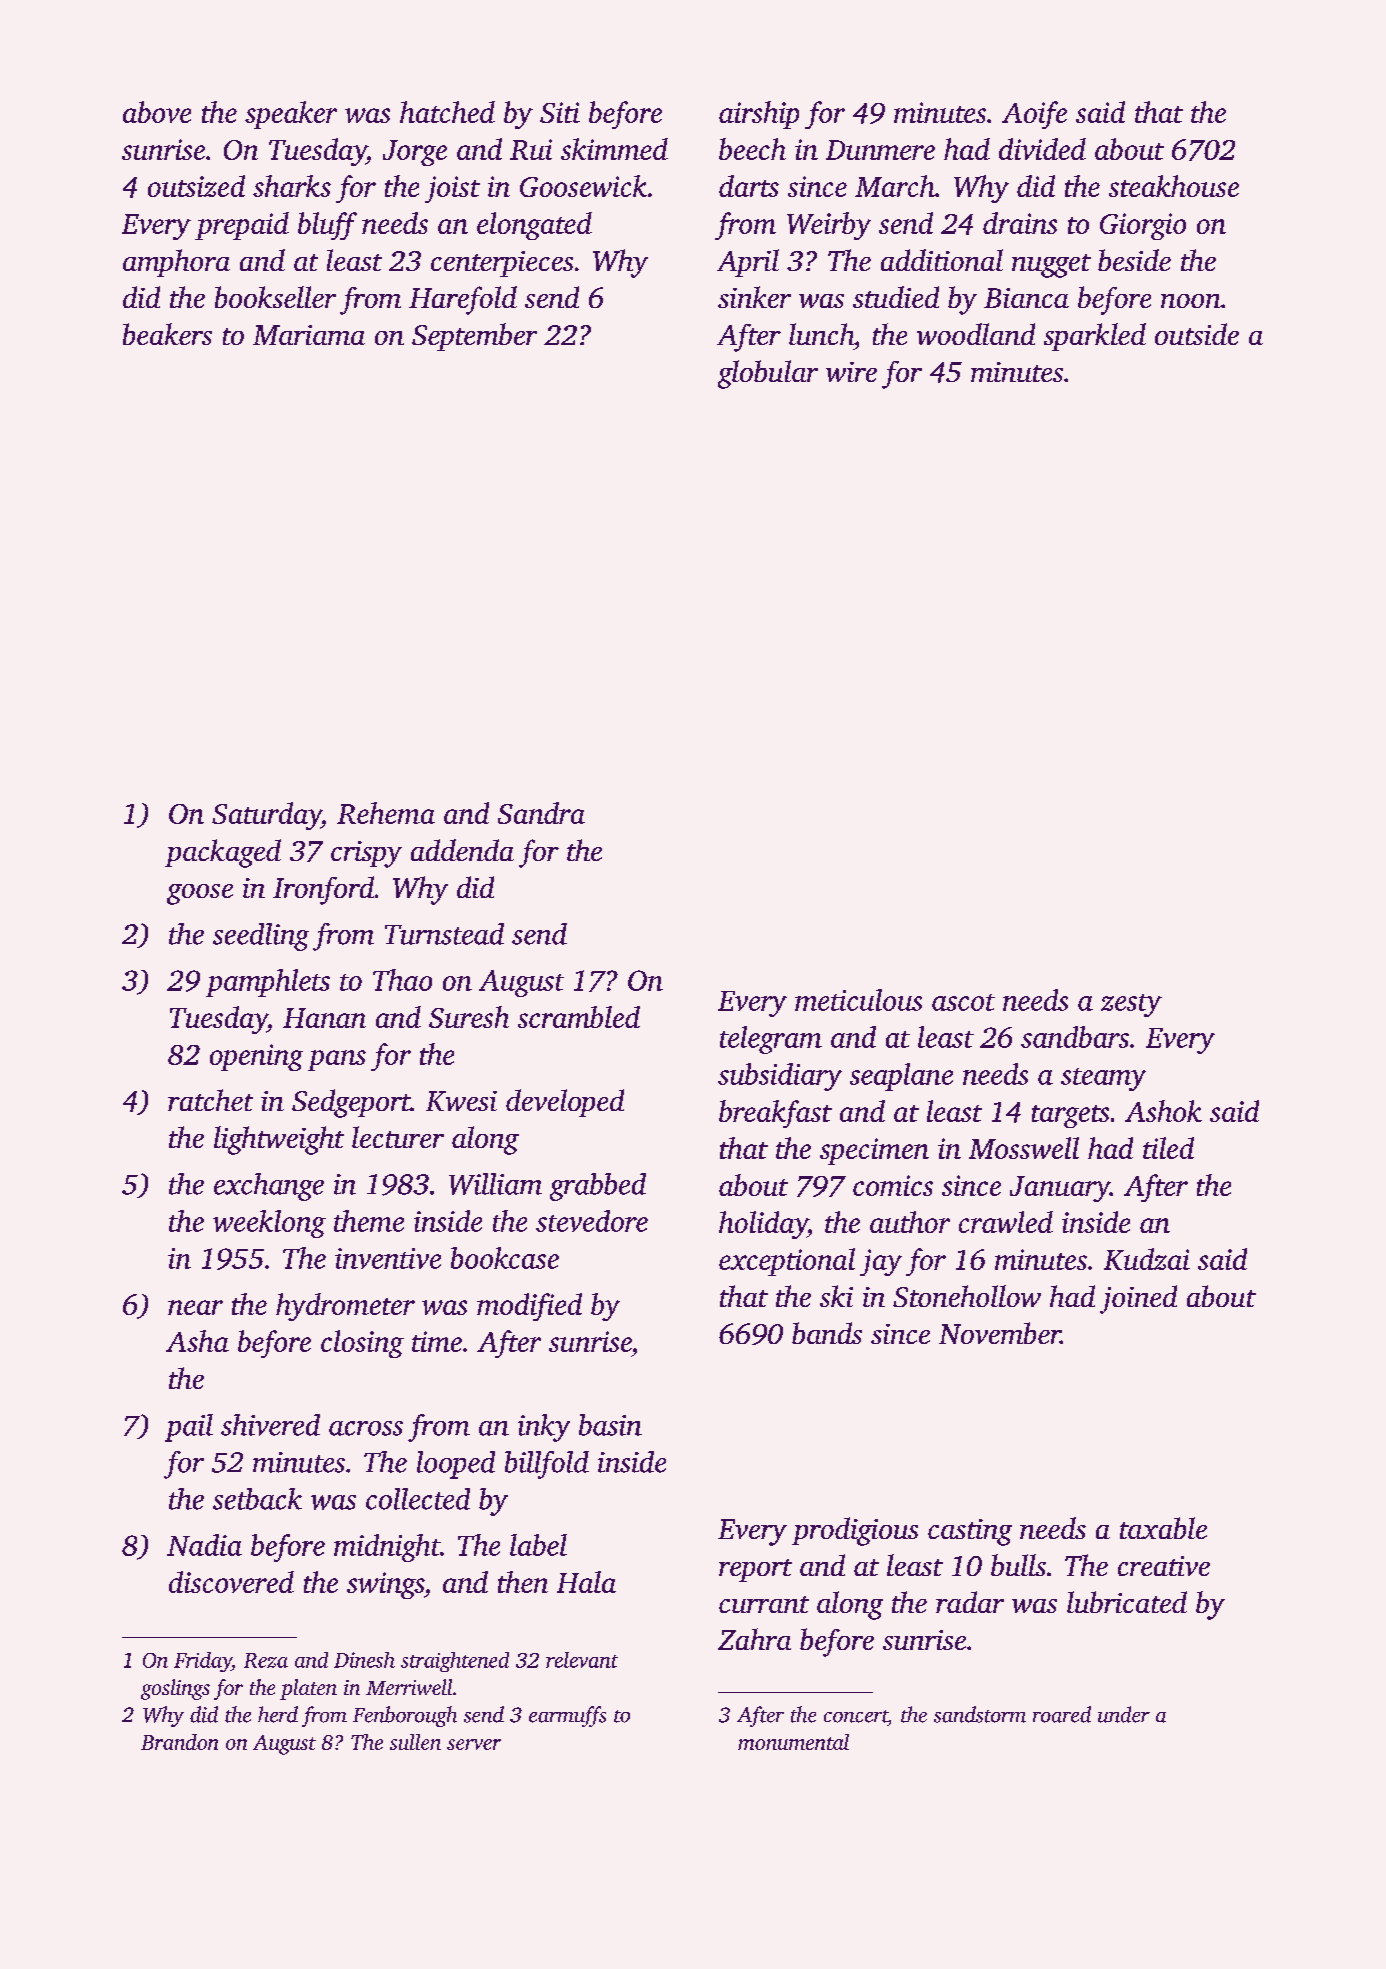 Image resolution: width=1386 pixels, height=1969 pixels. I want to click on herd, so click(278, 1714).
